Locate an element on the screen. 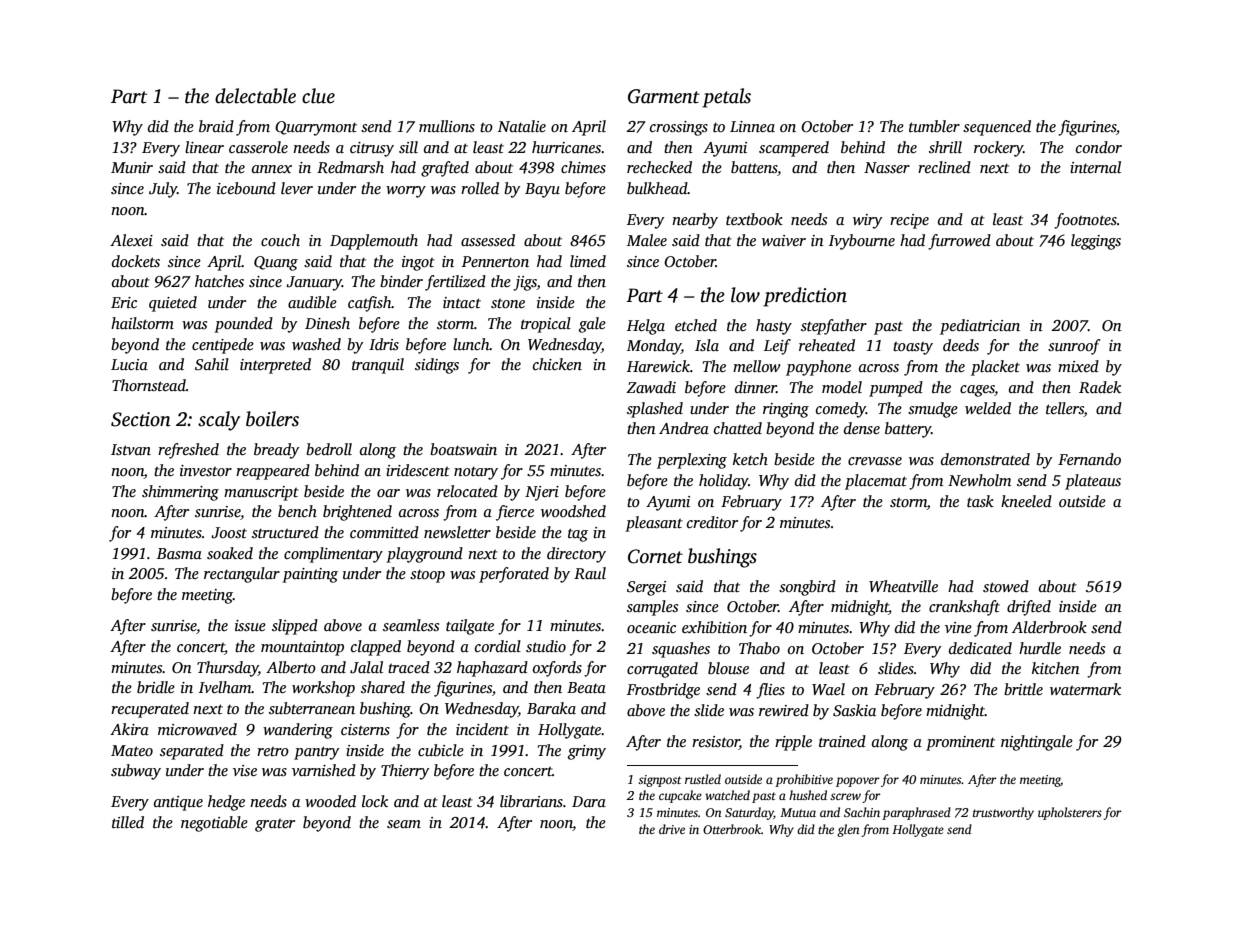  vise is located at coordinates (245, 771).
